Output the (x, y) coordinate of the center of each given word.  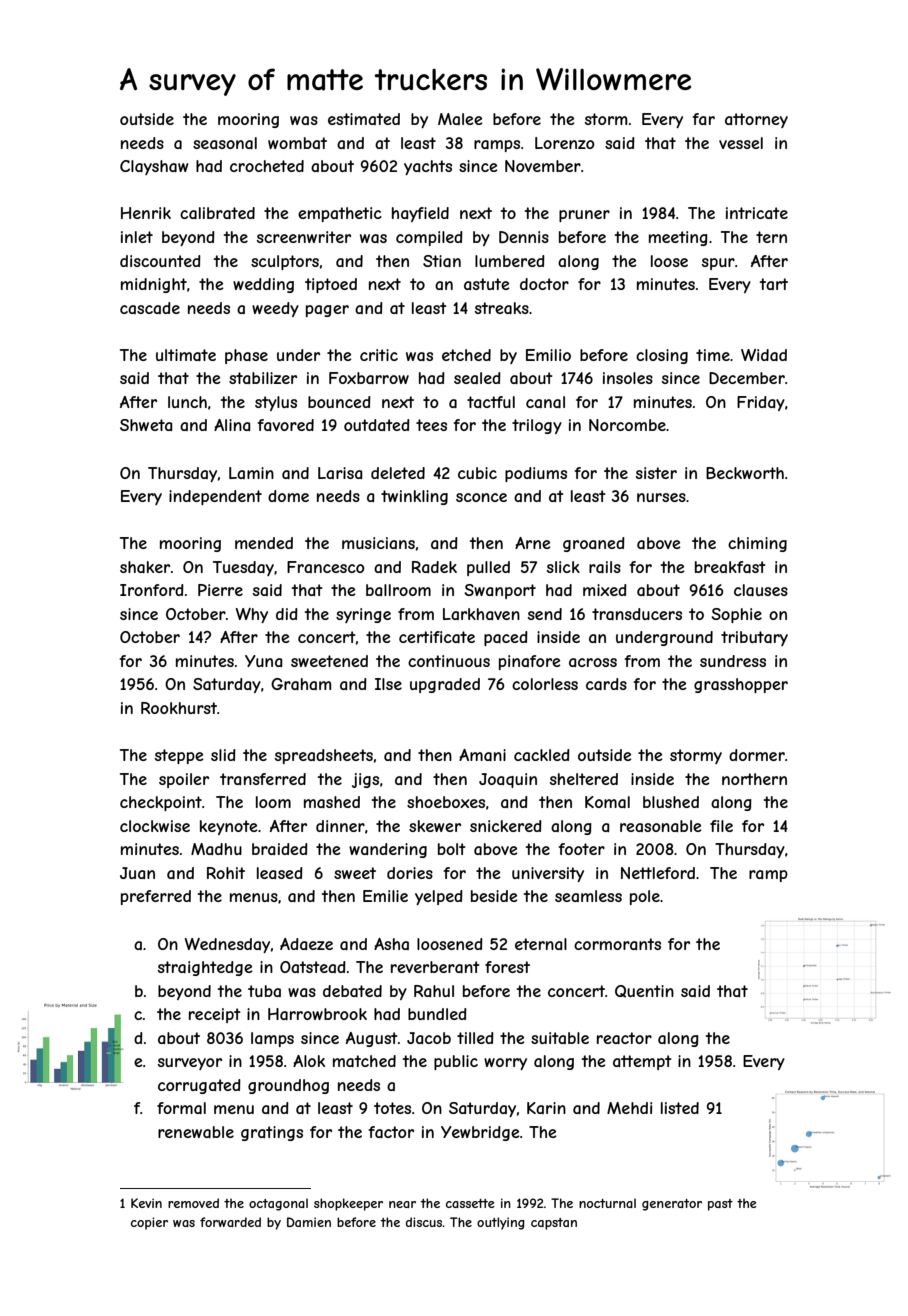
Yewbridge (480, 1133)
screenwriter (304, 237)
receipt (215, 1015)
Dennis (524, 237)
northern (754, 779)
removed (193, 1203)
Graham (301, 684)
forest (507, 967)
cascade (150, 308)
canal (545, 402)
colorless (545, 684)
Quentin (644, 991)
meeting (678, 238)
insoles (628, 378)
